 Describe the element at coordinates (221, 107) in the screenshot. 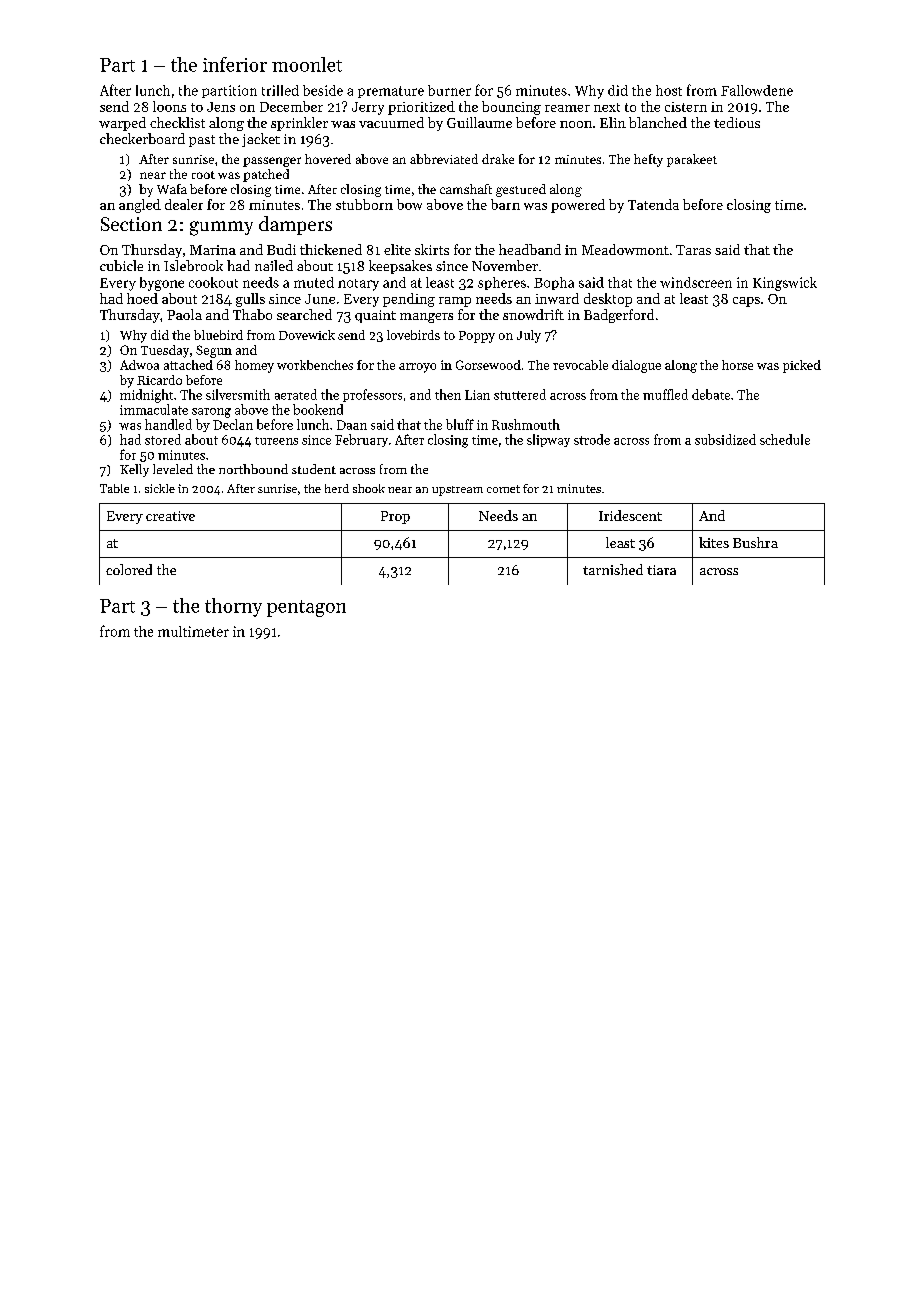

I see `Jens` at that location.
